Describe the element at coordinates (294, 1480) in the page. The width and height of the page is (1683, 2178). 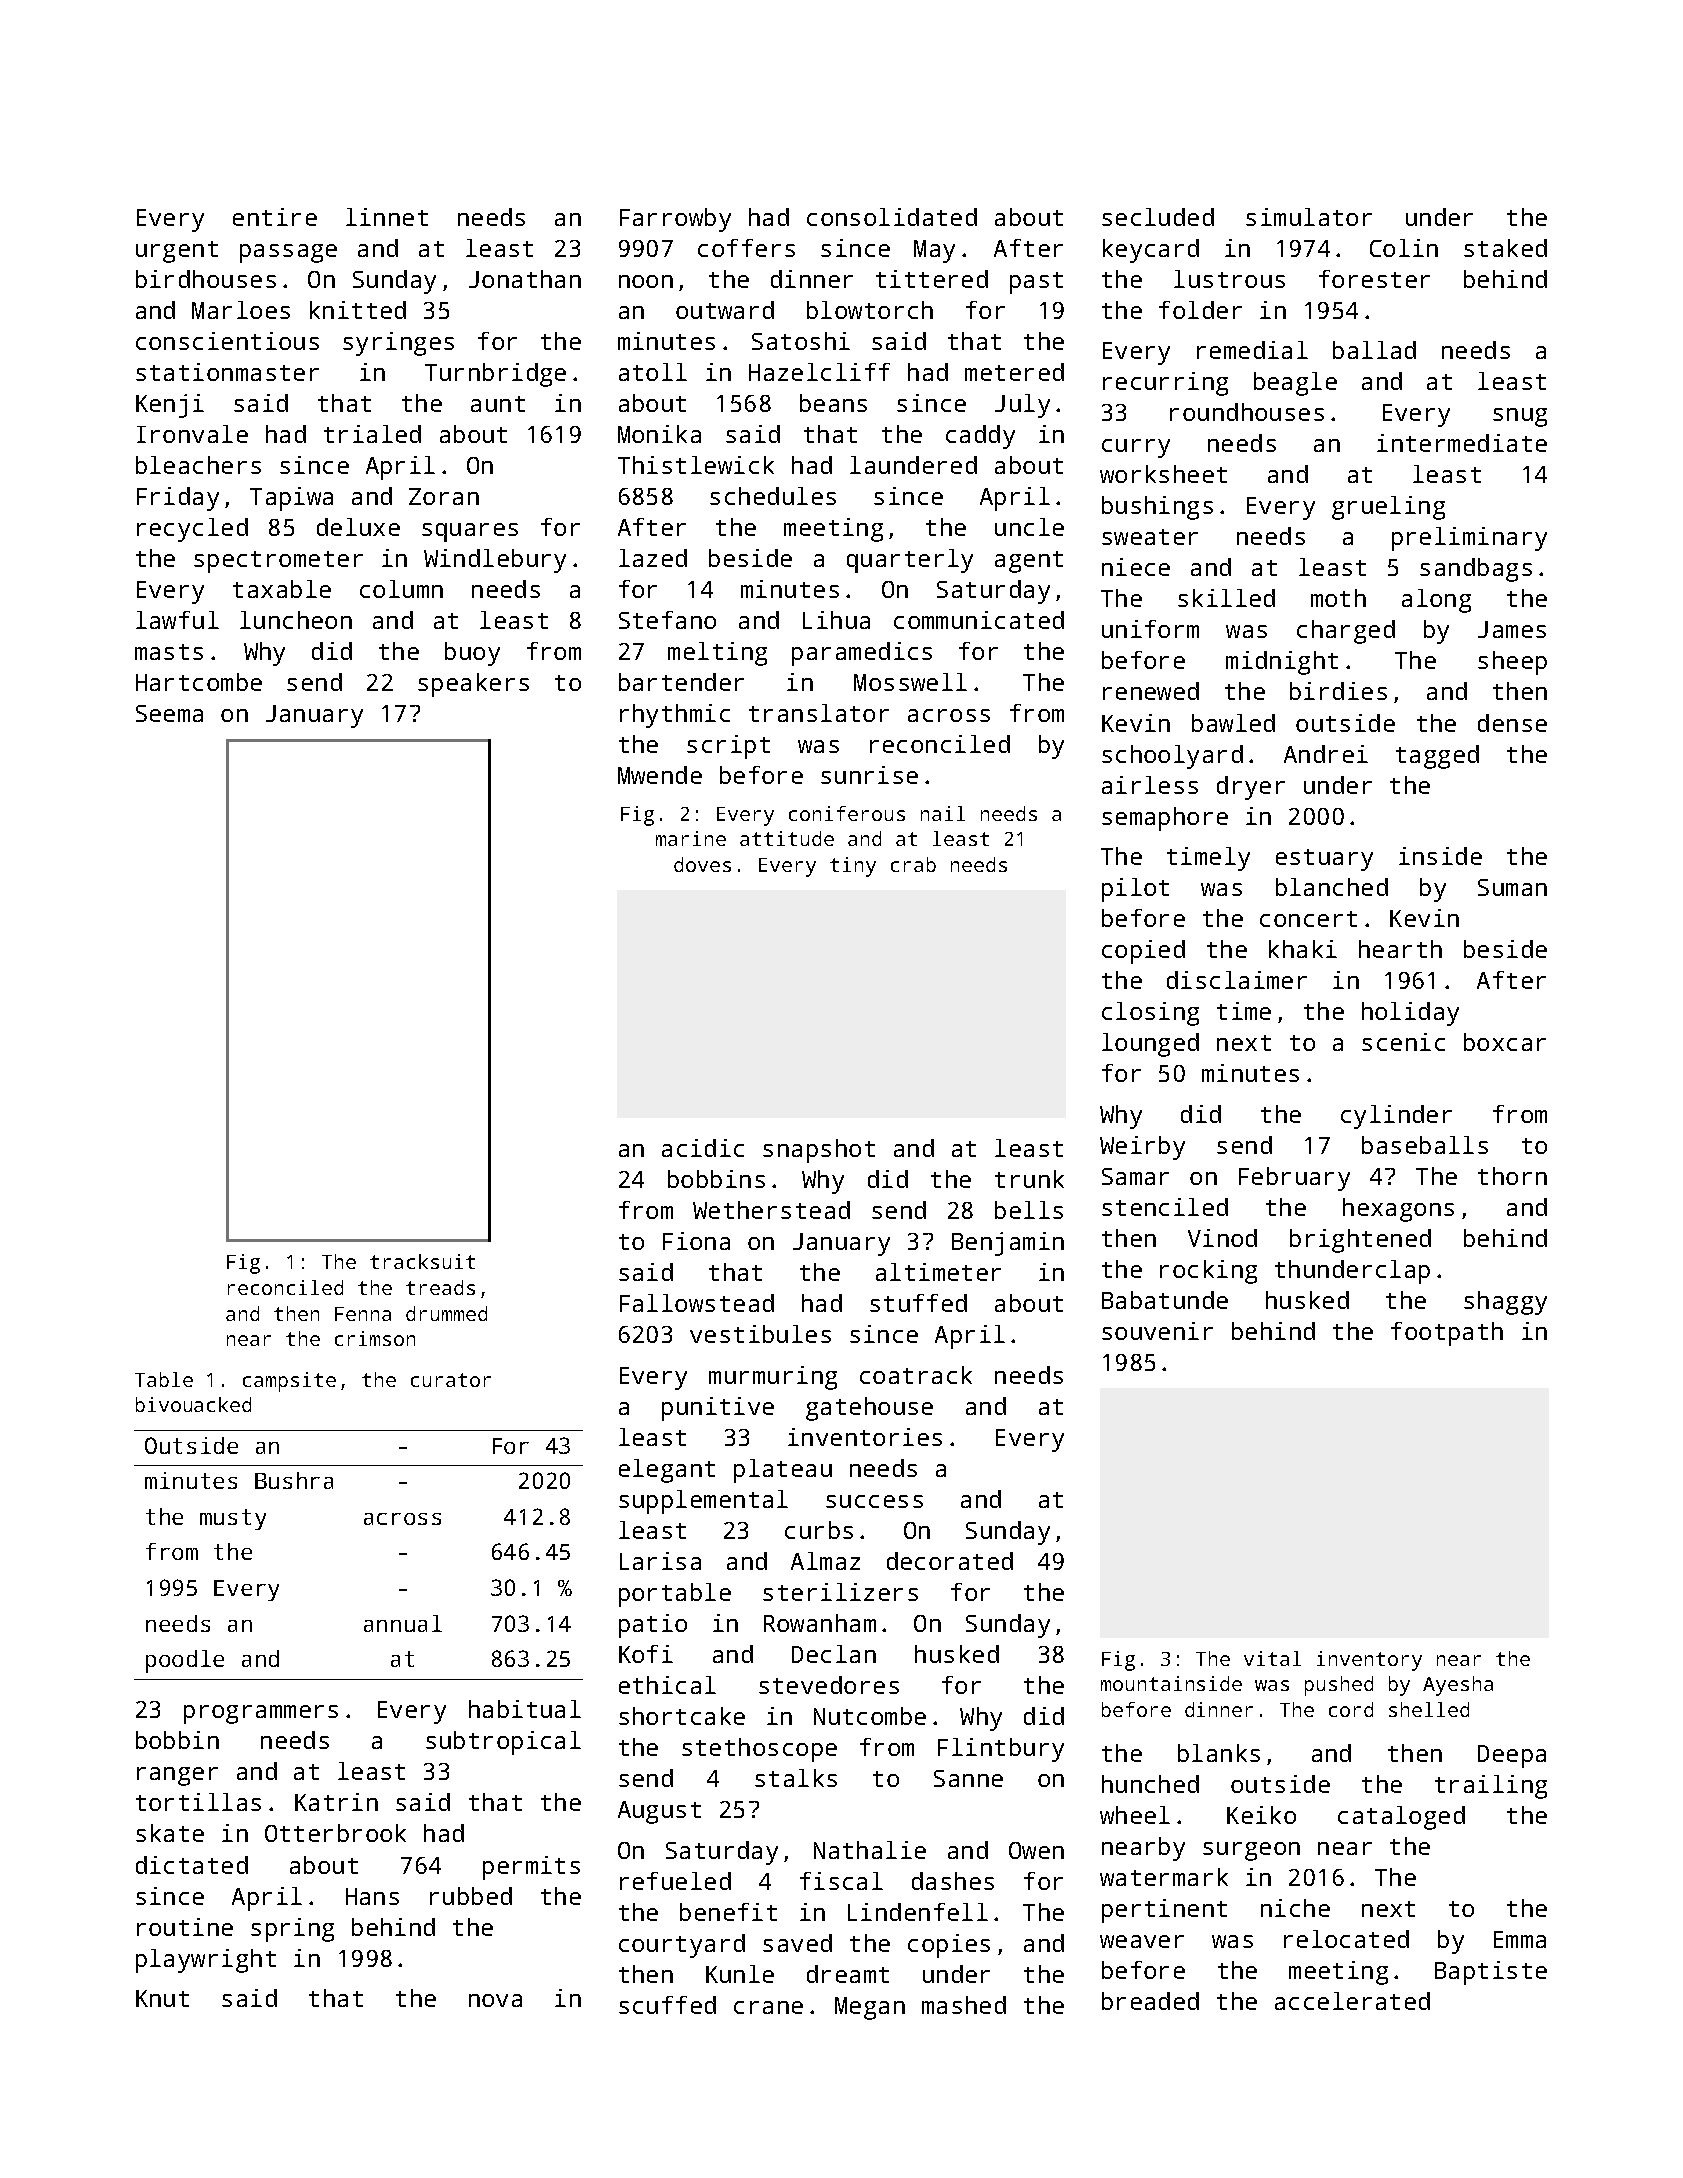
I see `Bushra` at that location.
